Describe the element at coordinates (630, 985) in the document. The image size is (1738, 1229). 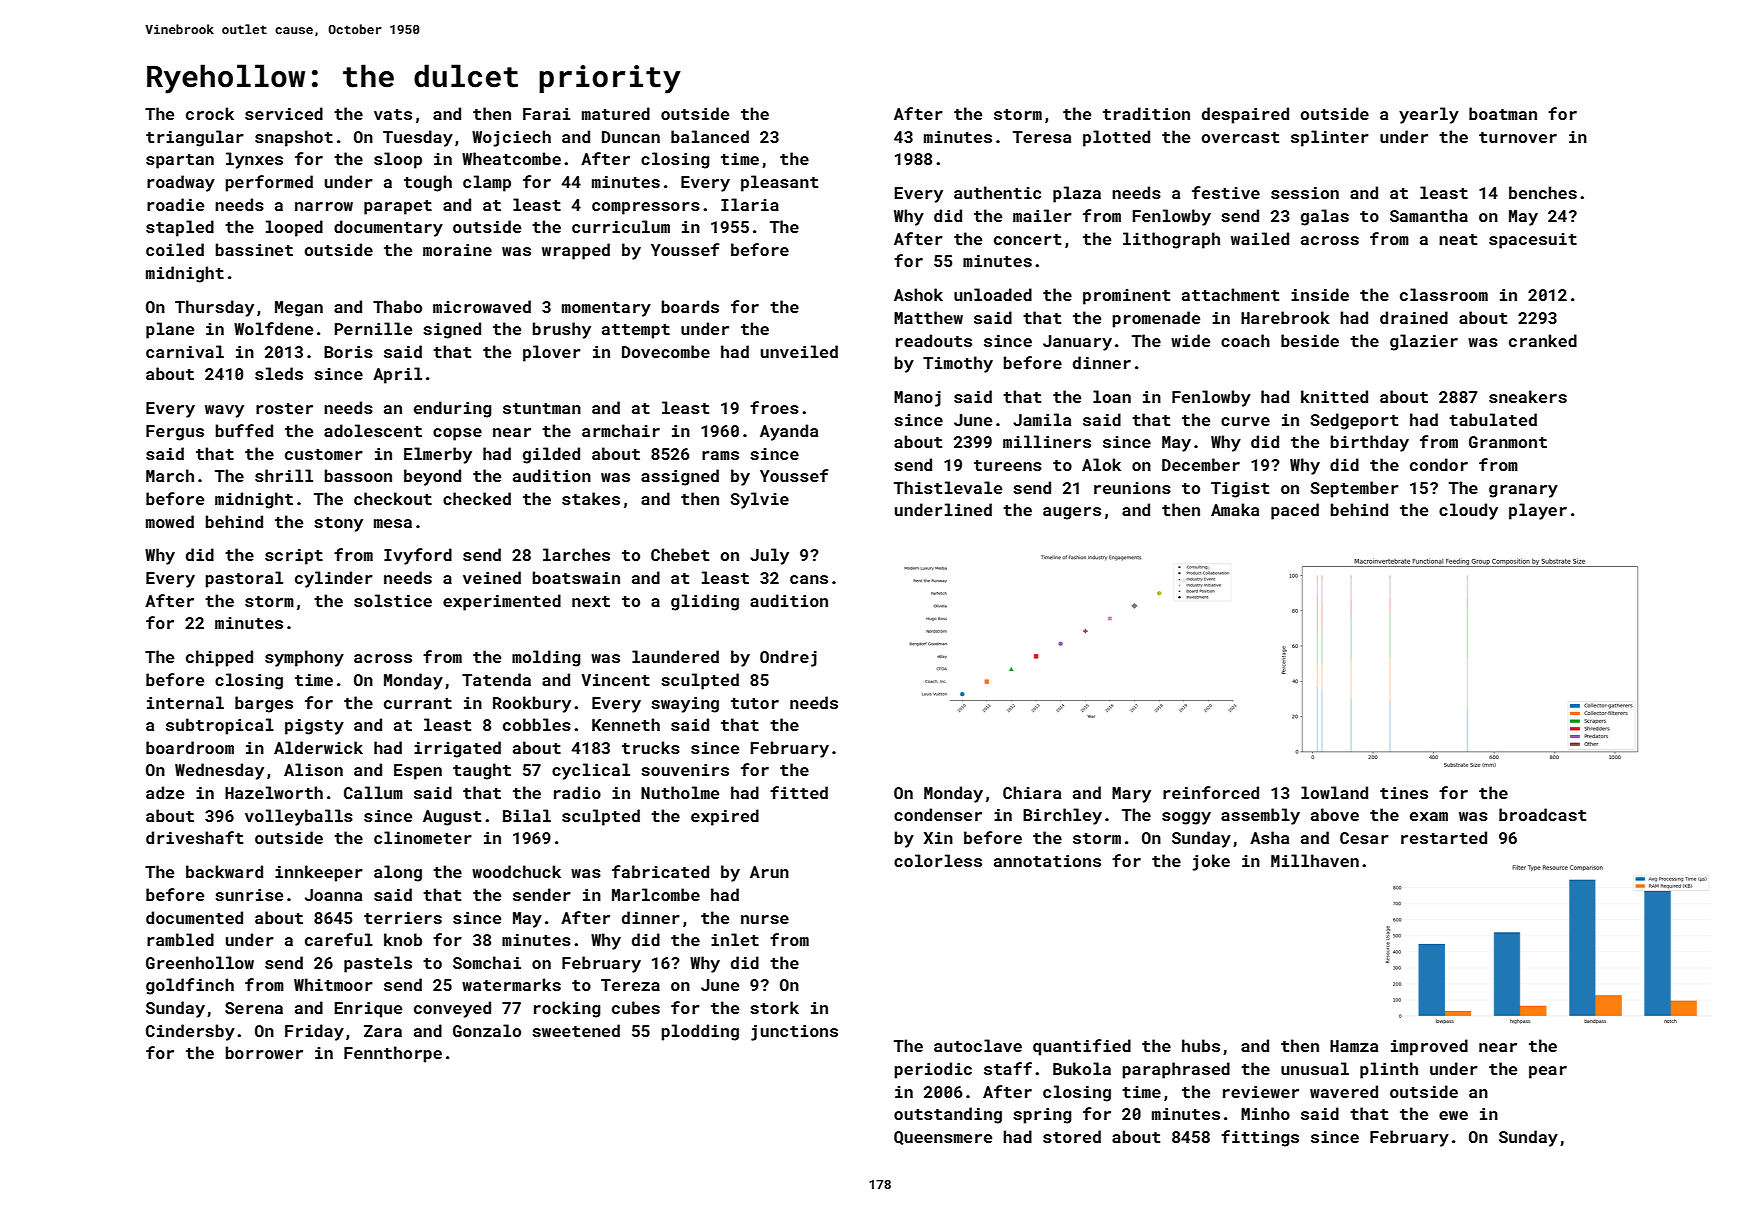
I see `Tereza` at that location.
